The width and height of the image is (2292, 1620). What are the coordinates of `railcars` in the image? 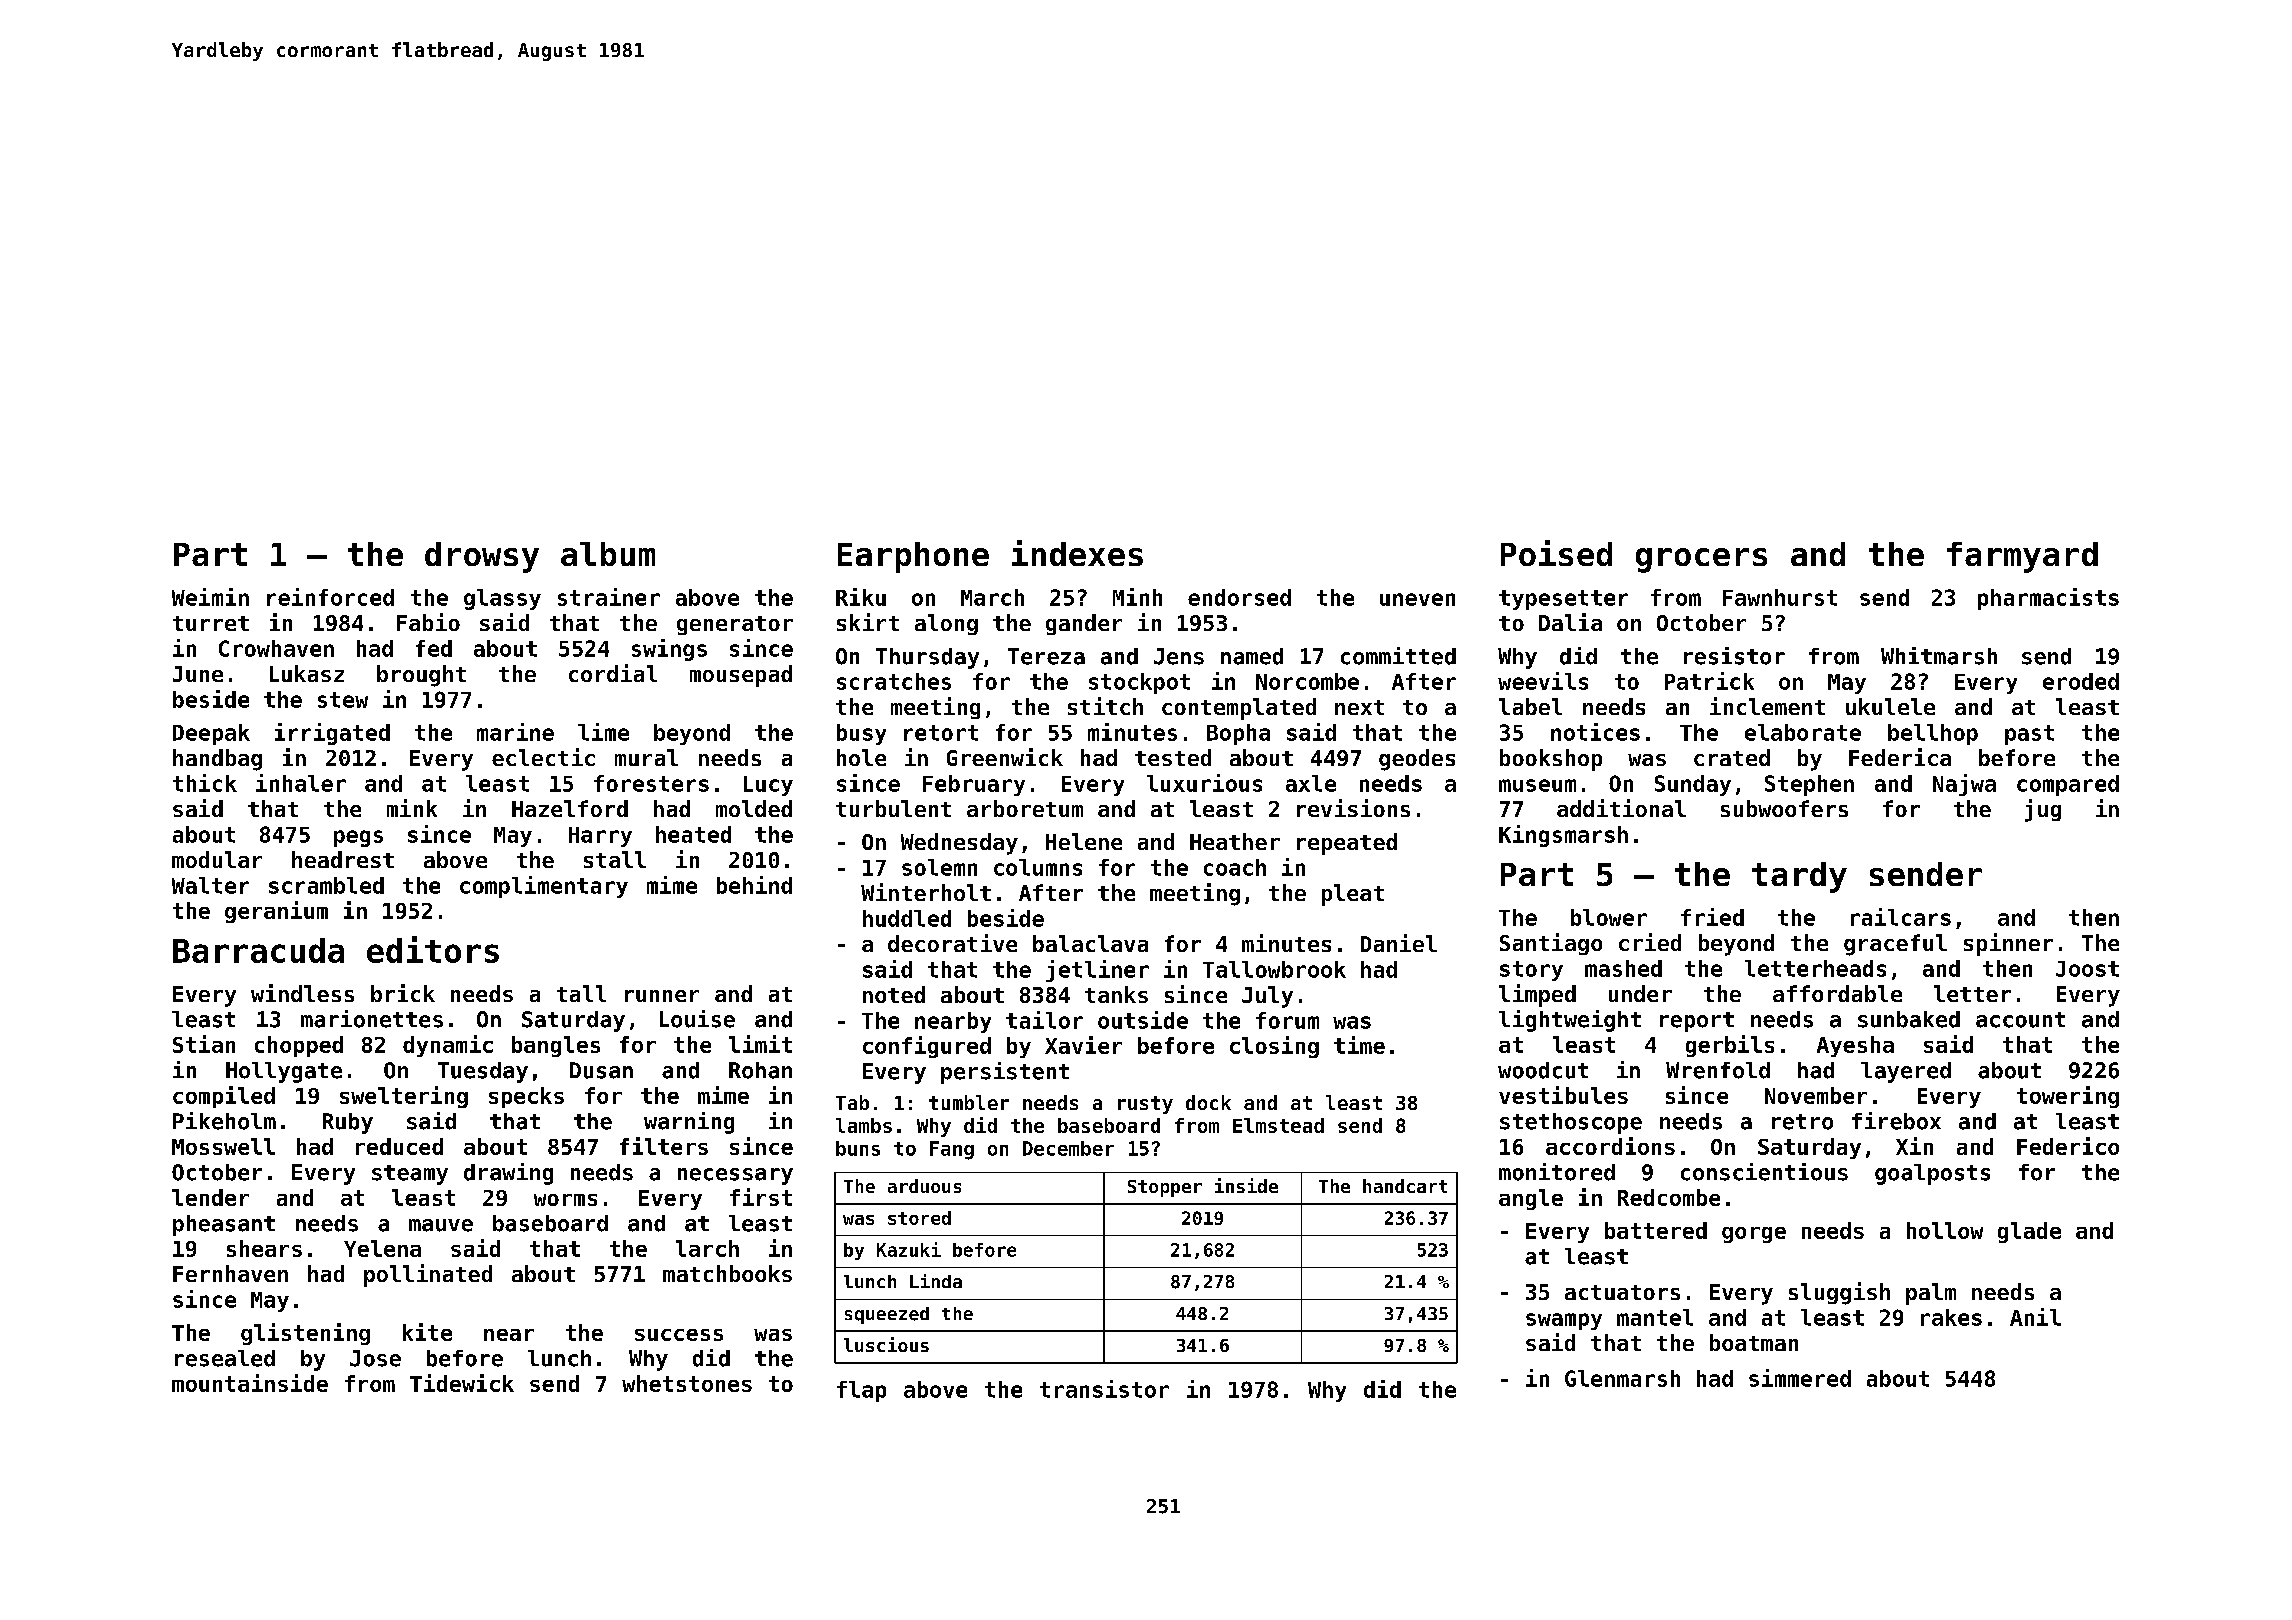 It's located at (1901, 917).
